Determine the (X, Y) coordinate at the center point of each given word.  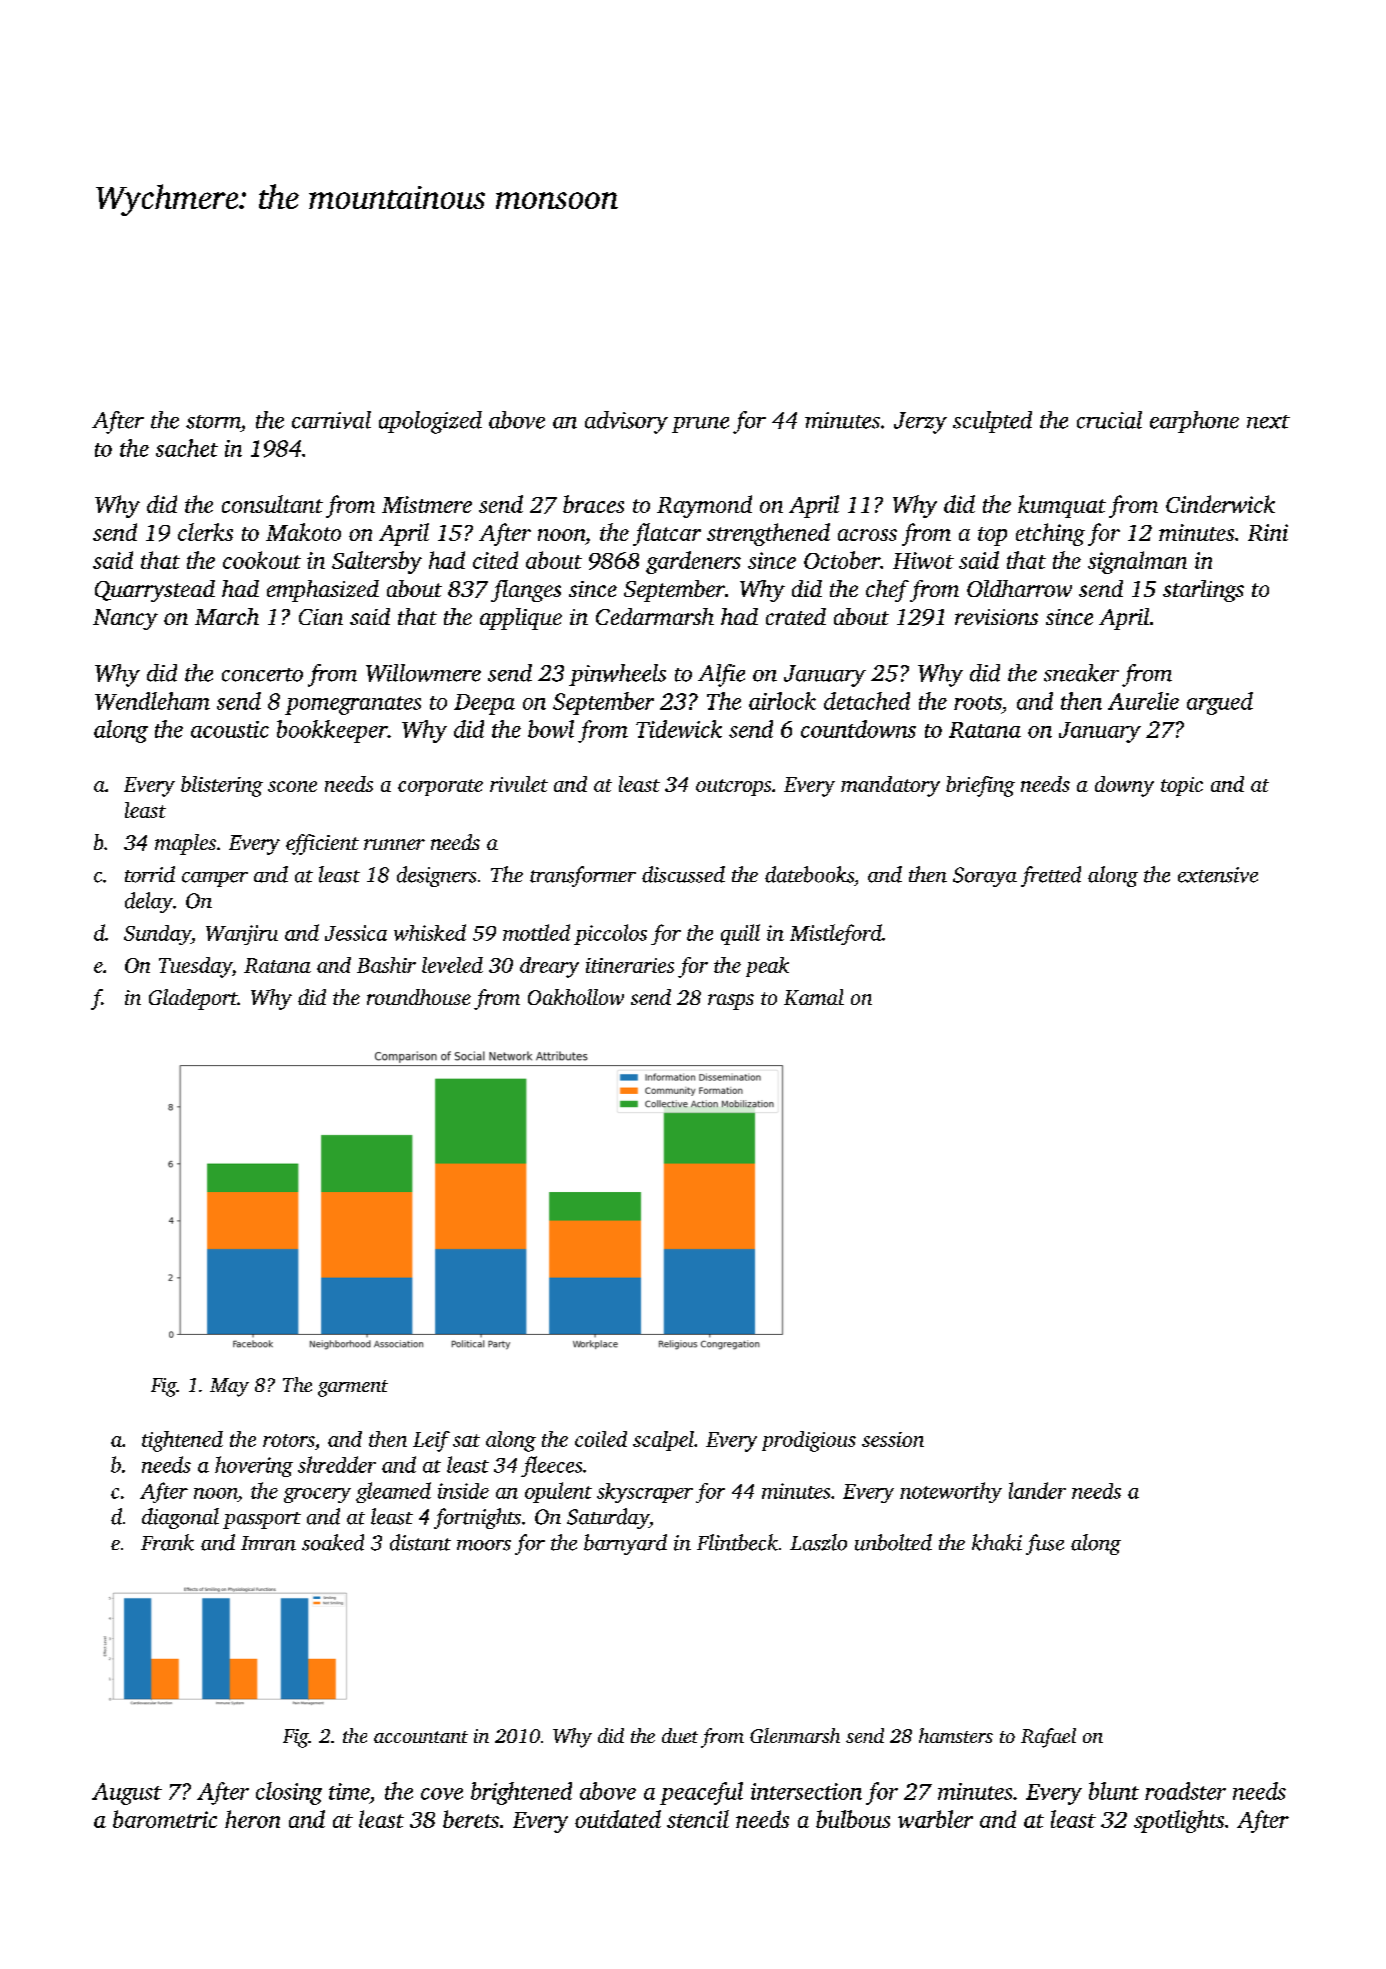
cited (495, 560)
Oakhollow (576, 997)
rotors (289, 1440)
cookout (262, 560)
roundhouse (419, 997)
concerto (262, 675)
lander (1037, 1490)
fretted (1051, 876)
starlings (1203, 591)
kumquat (1062, 506)
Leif (431, 1441)
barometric (165, 1819)
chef (887, 591)
